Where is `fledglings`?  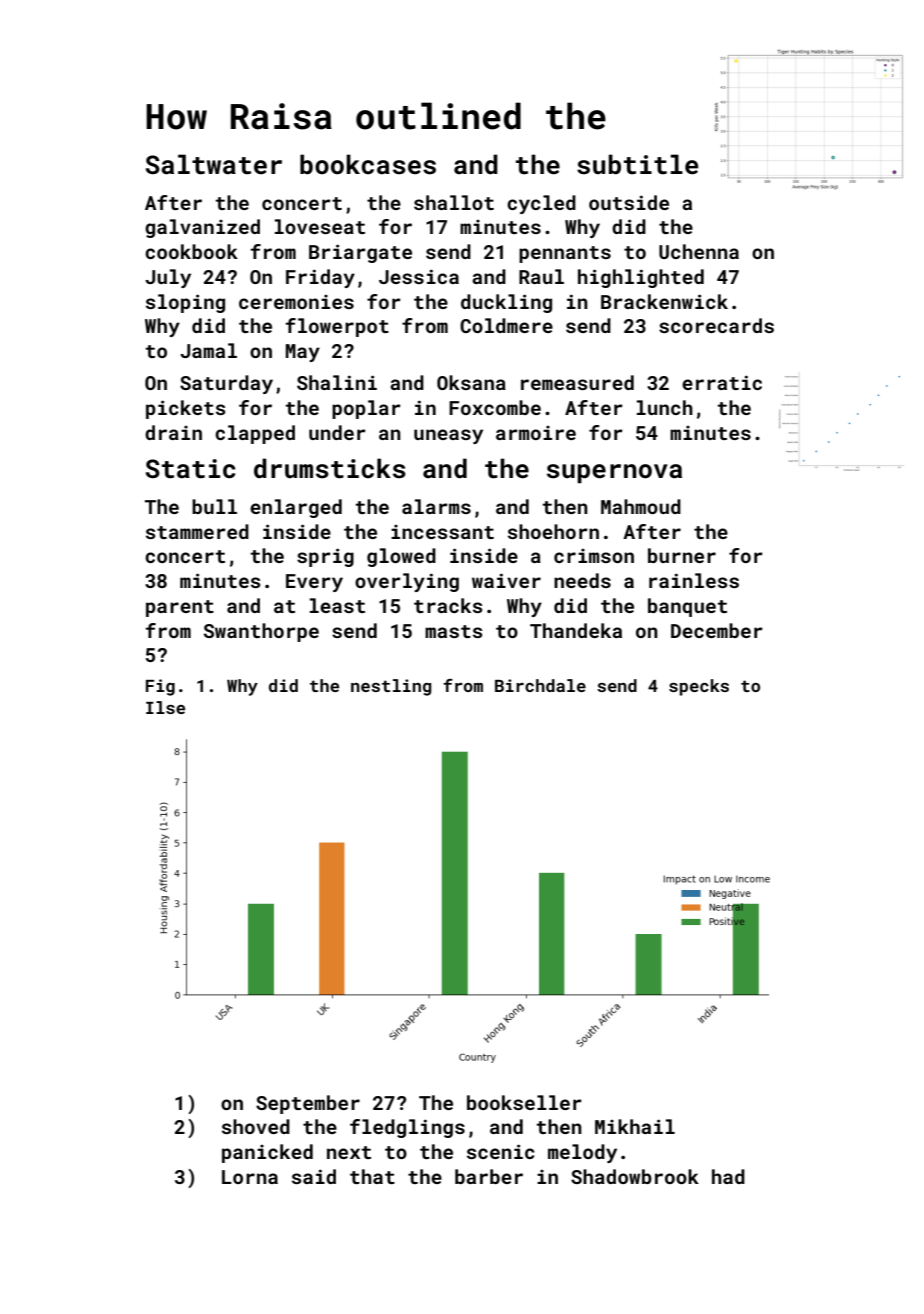
fledglings is located at coordinates (407, 1128).
